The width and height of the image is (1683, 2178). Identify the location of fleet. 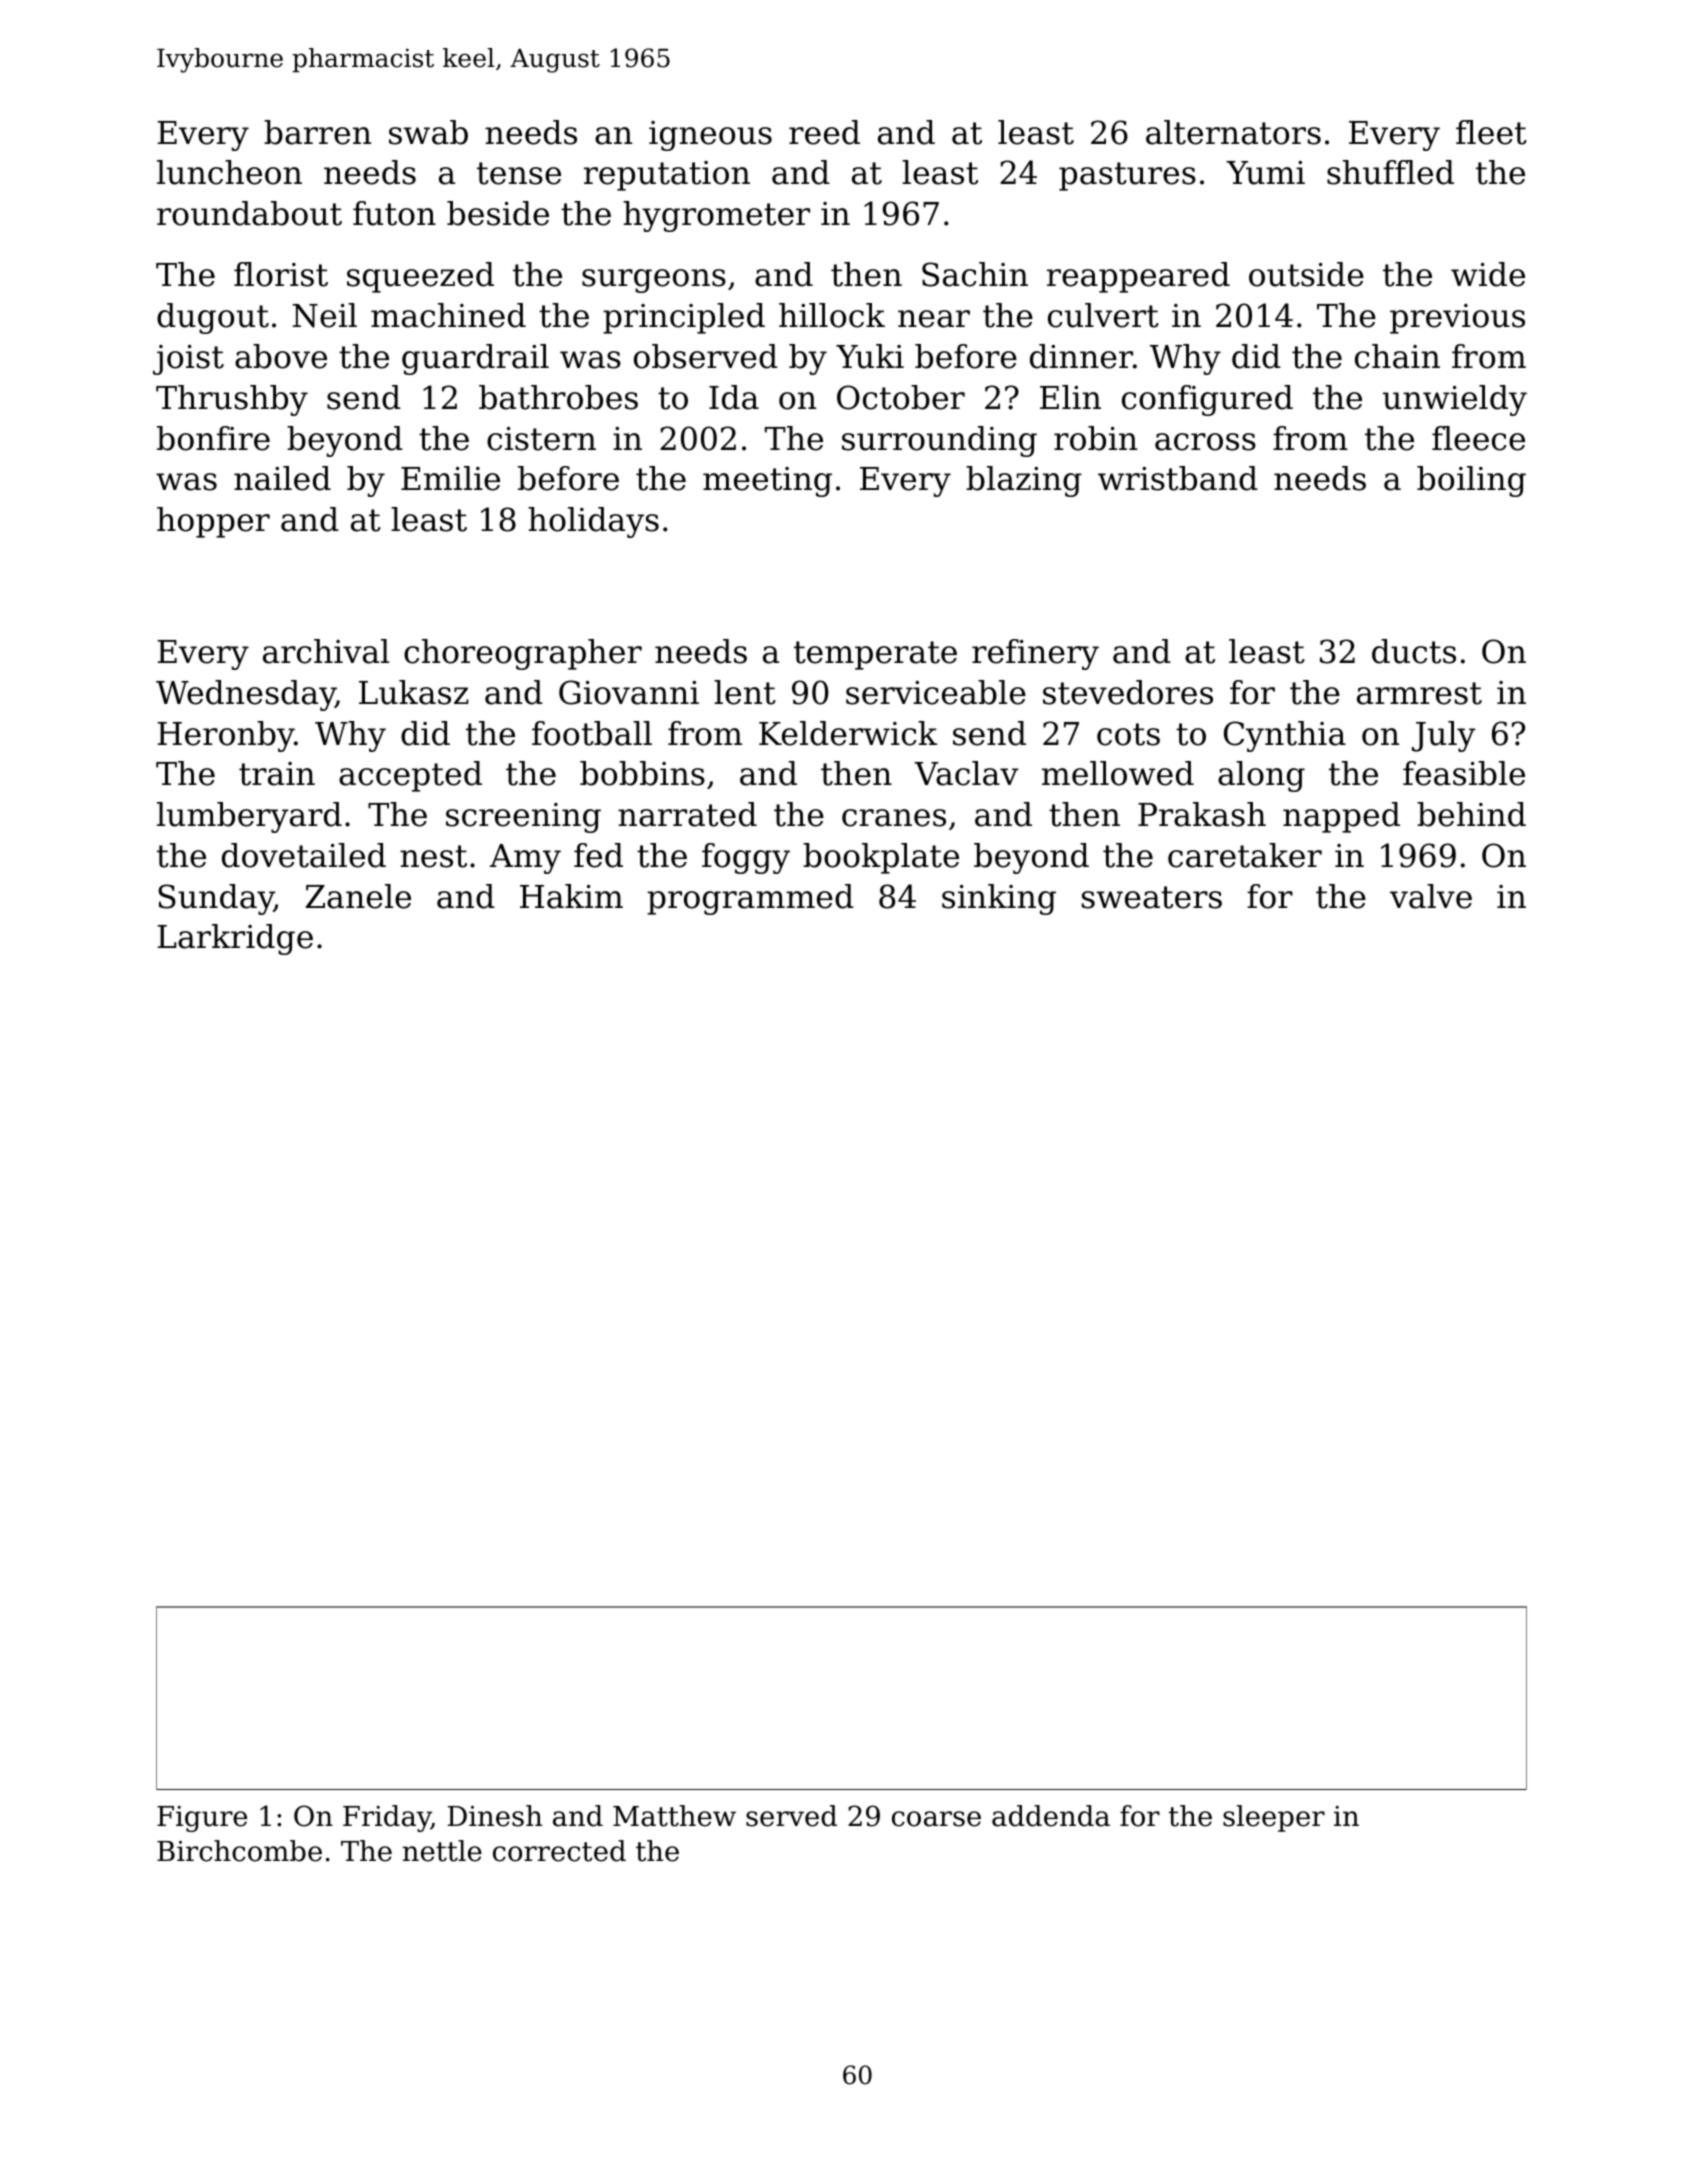
(1491, 132).
